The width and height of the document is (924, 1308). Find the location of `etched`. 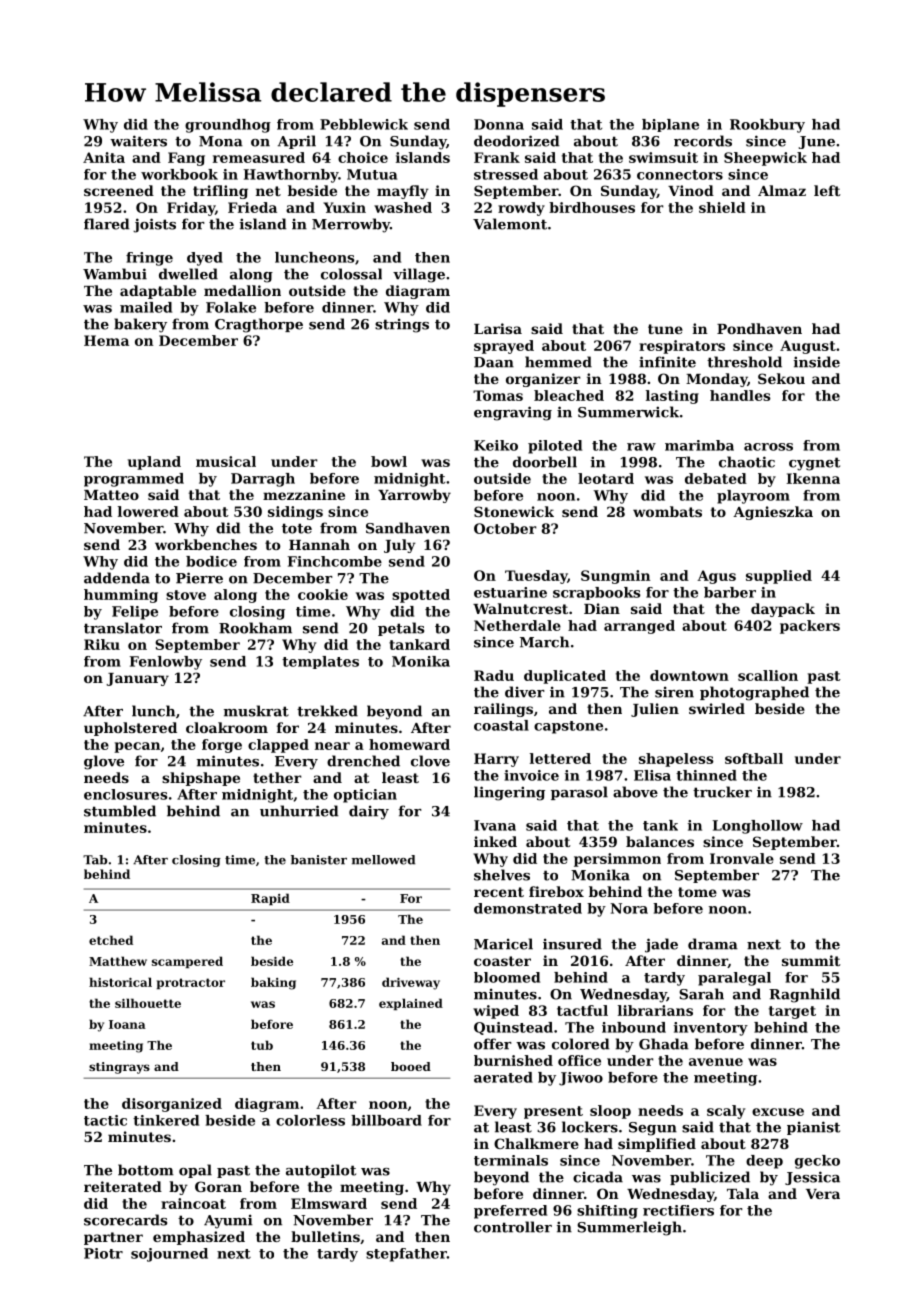

etched is located at coordinates (111, 940).
